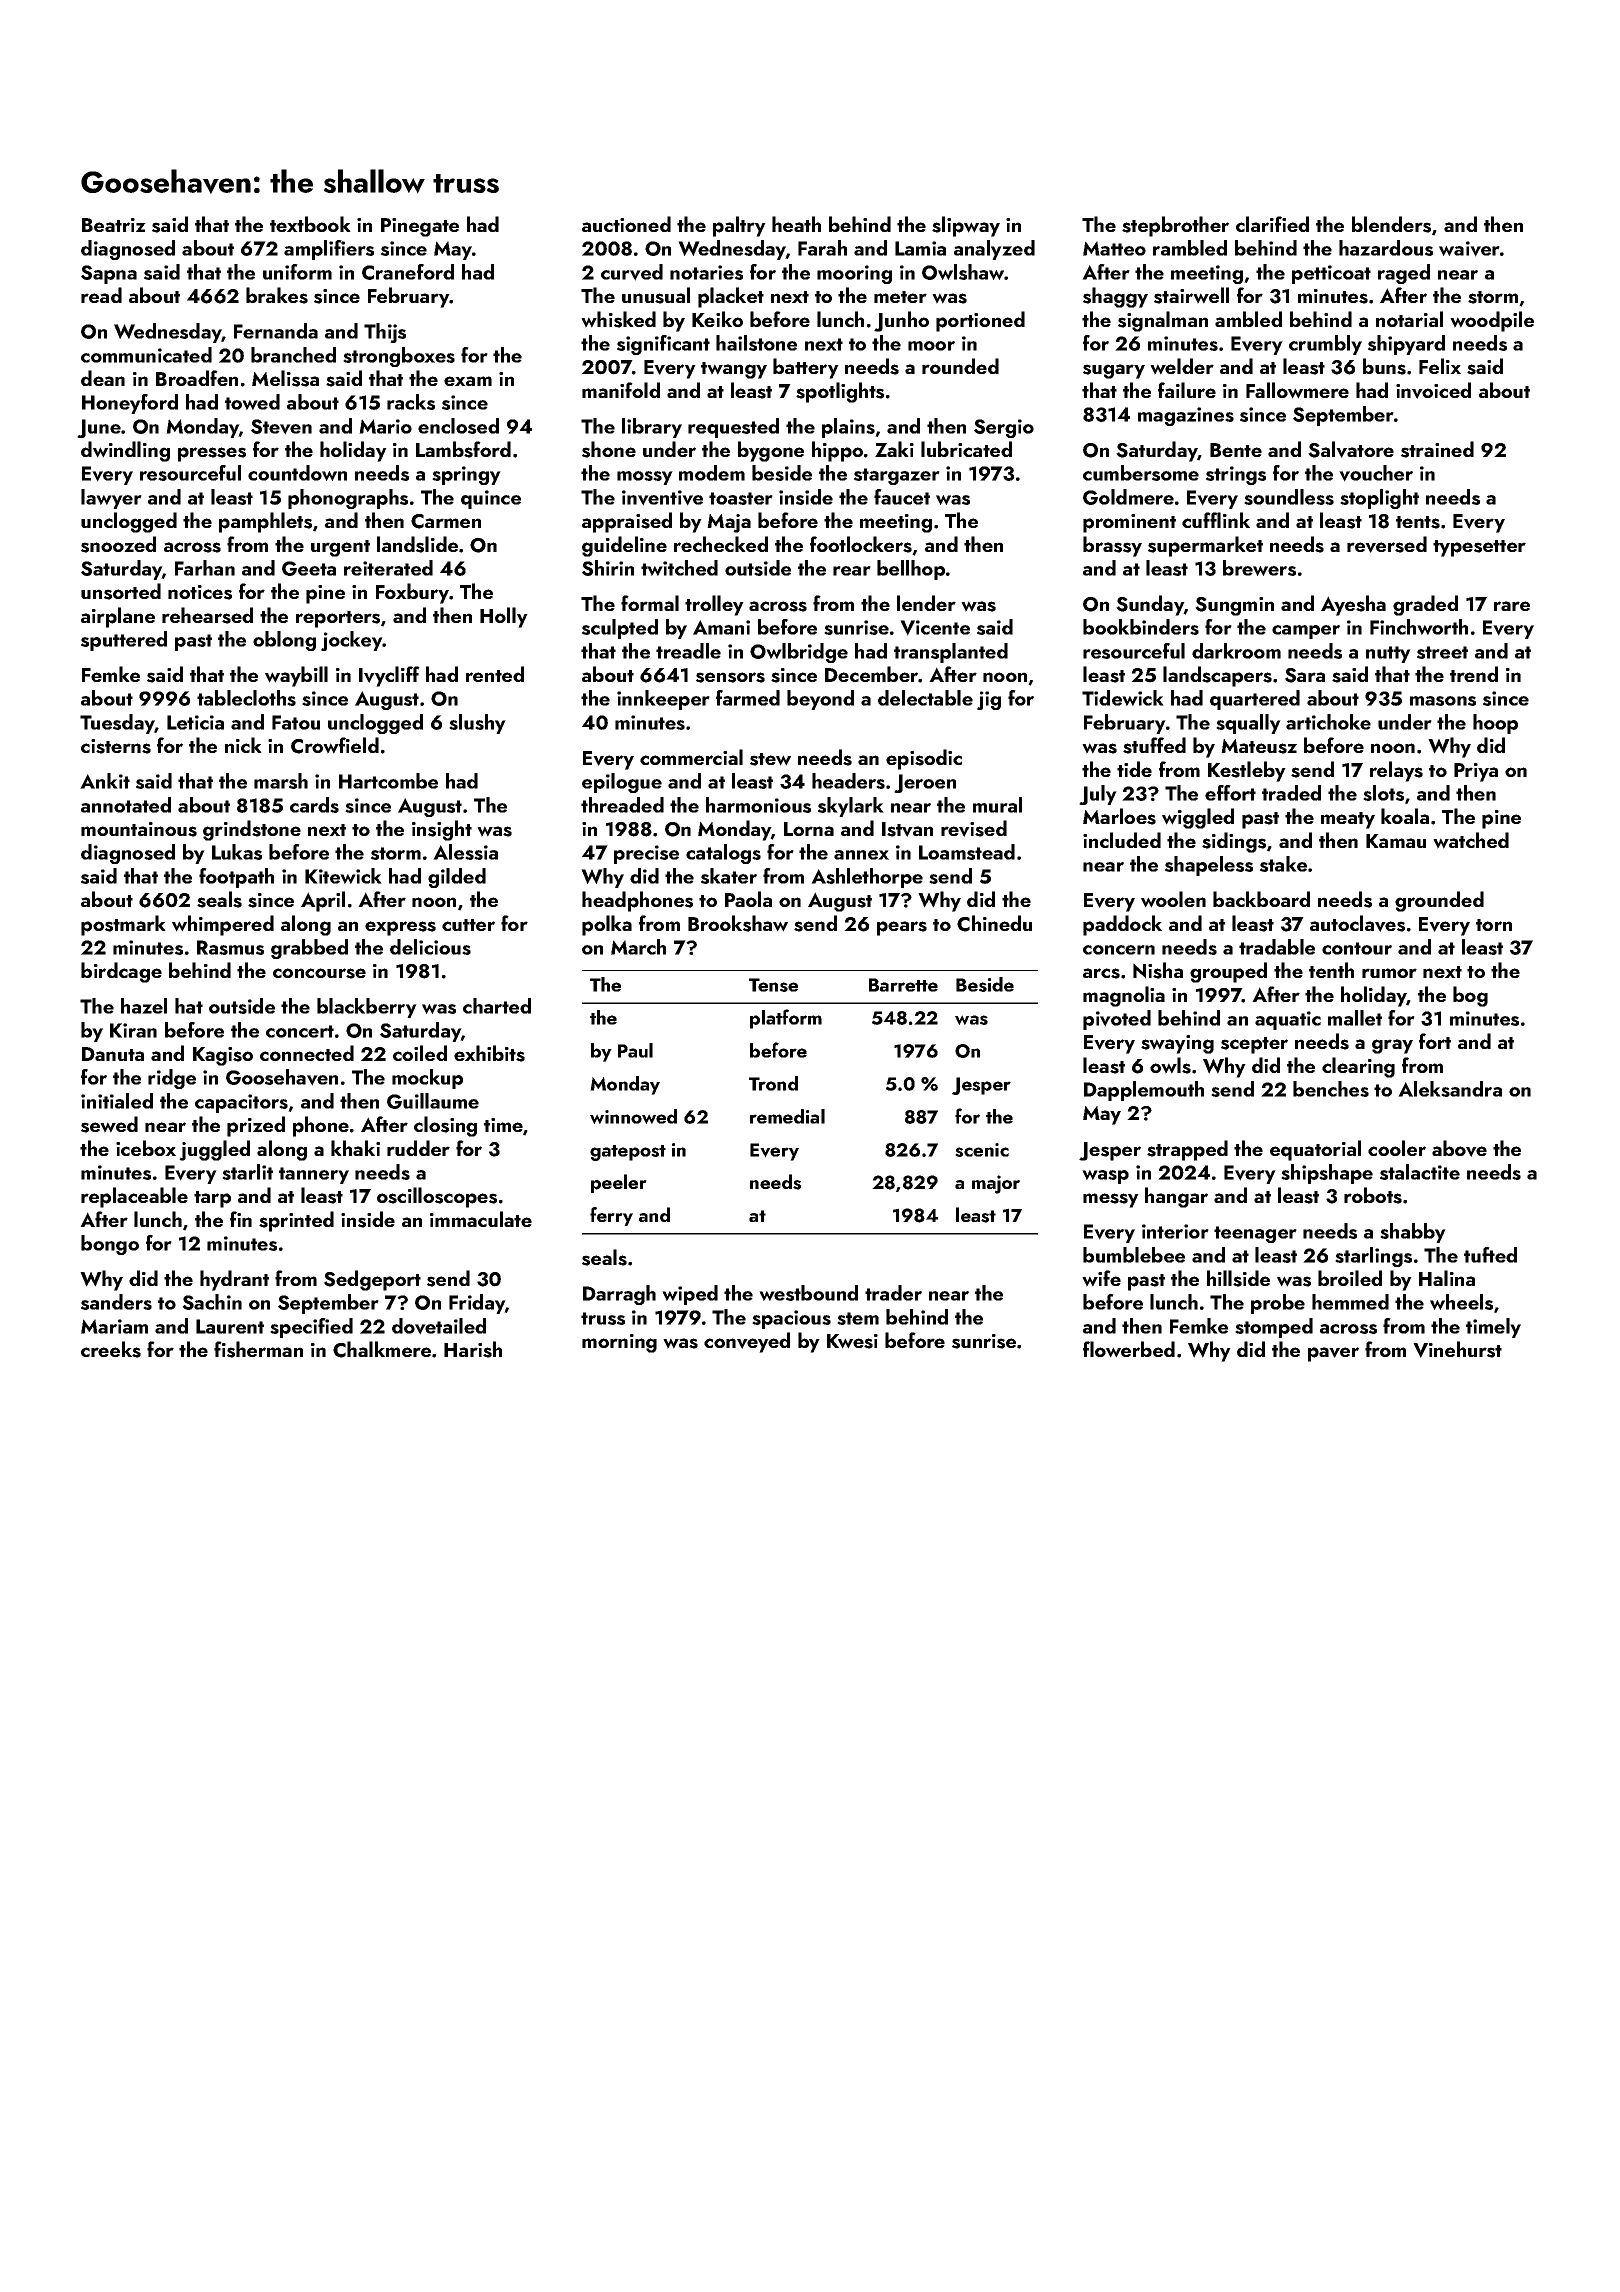  I want to click on catalogs, so click(723, 854).
